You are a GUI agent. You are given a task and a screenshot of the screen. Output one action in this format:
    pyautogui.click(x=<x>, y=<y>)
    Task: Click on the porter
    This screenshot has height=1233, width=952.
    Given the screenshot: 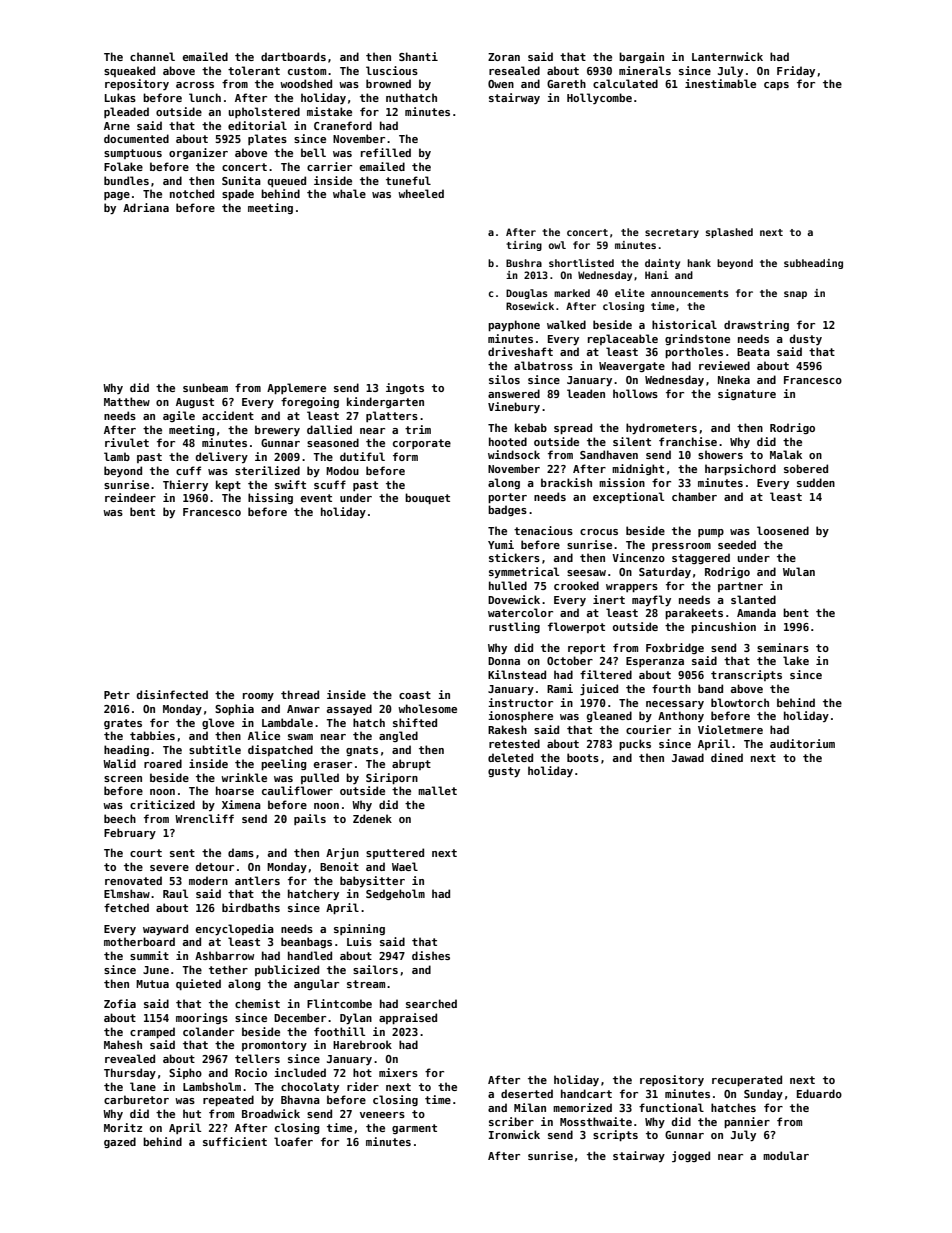 What is the action you would take?
    pyautogui.click(x=507, y=498)
